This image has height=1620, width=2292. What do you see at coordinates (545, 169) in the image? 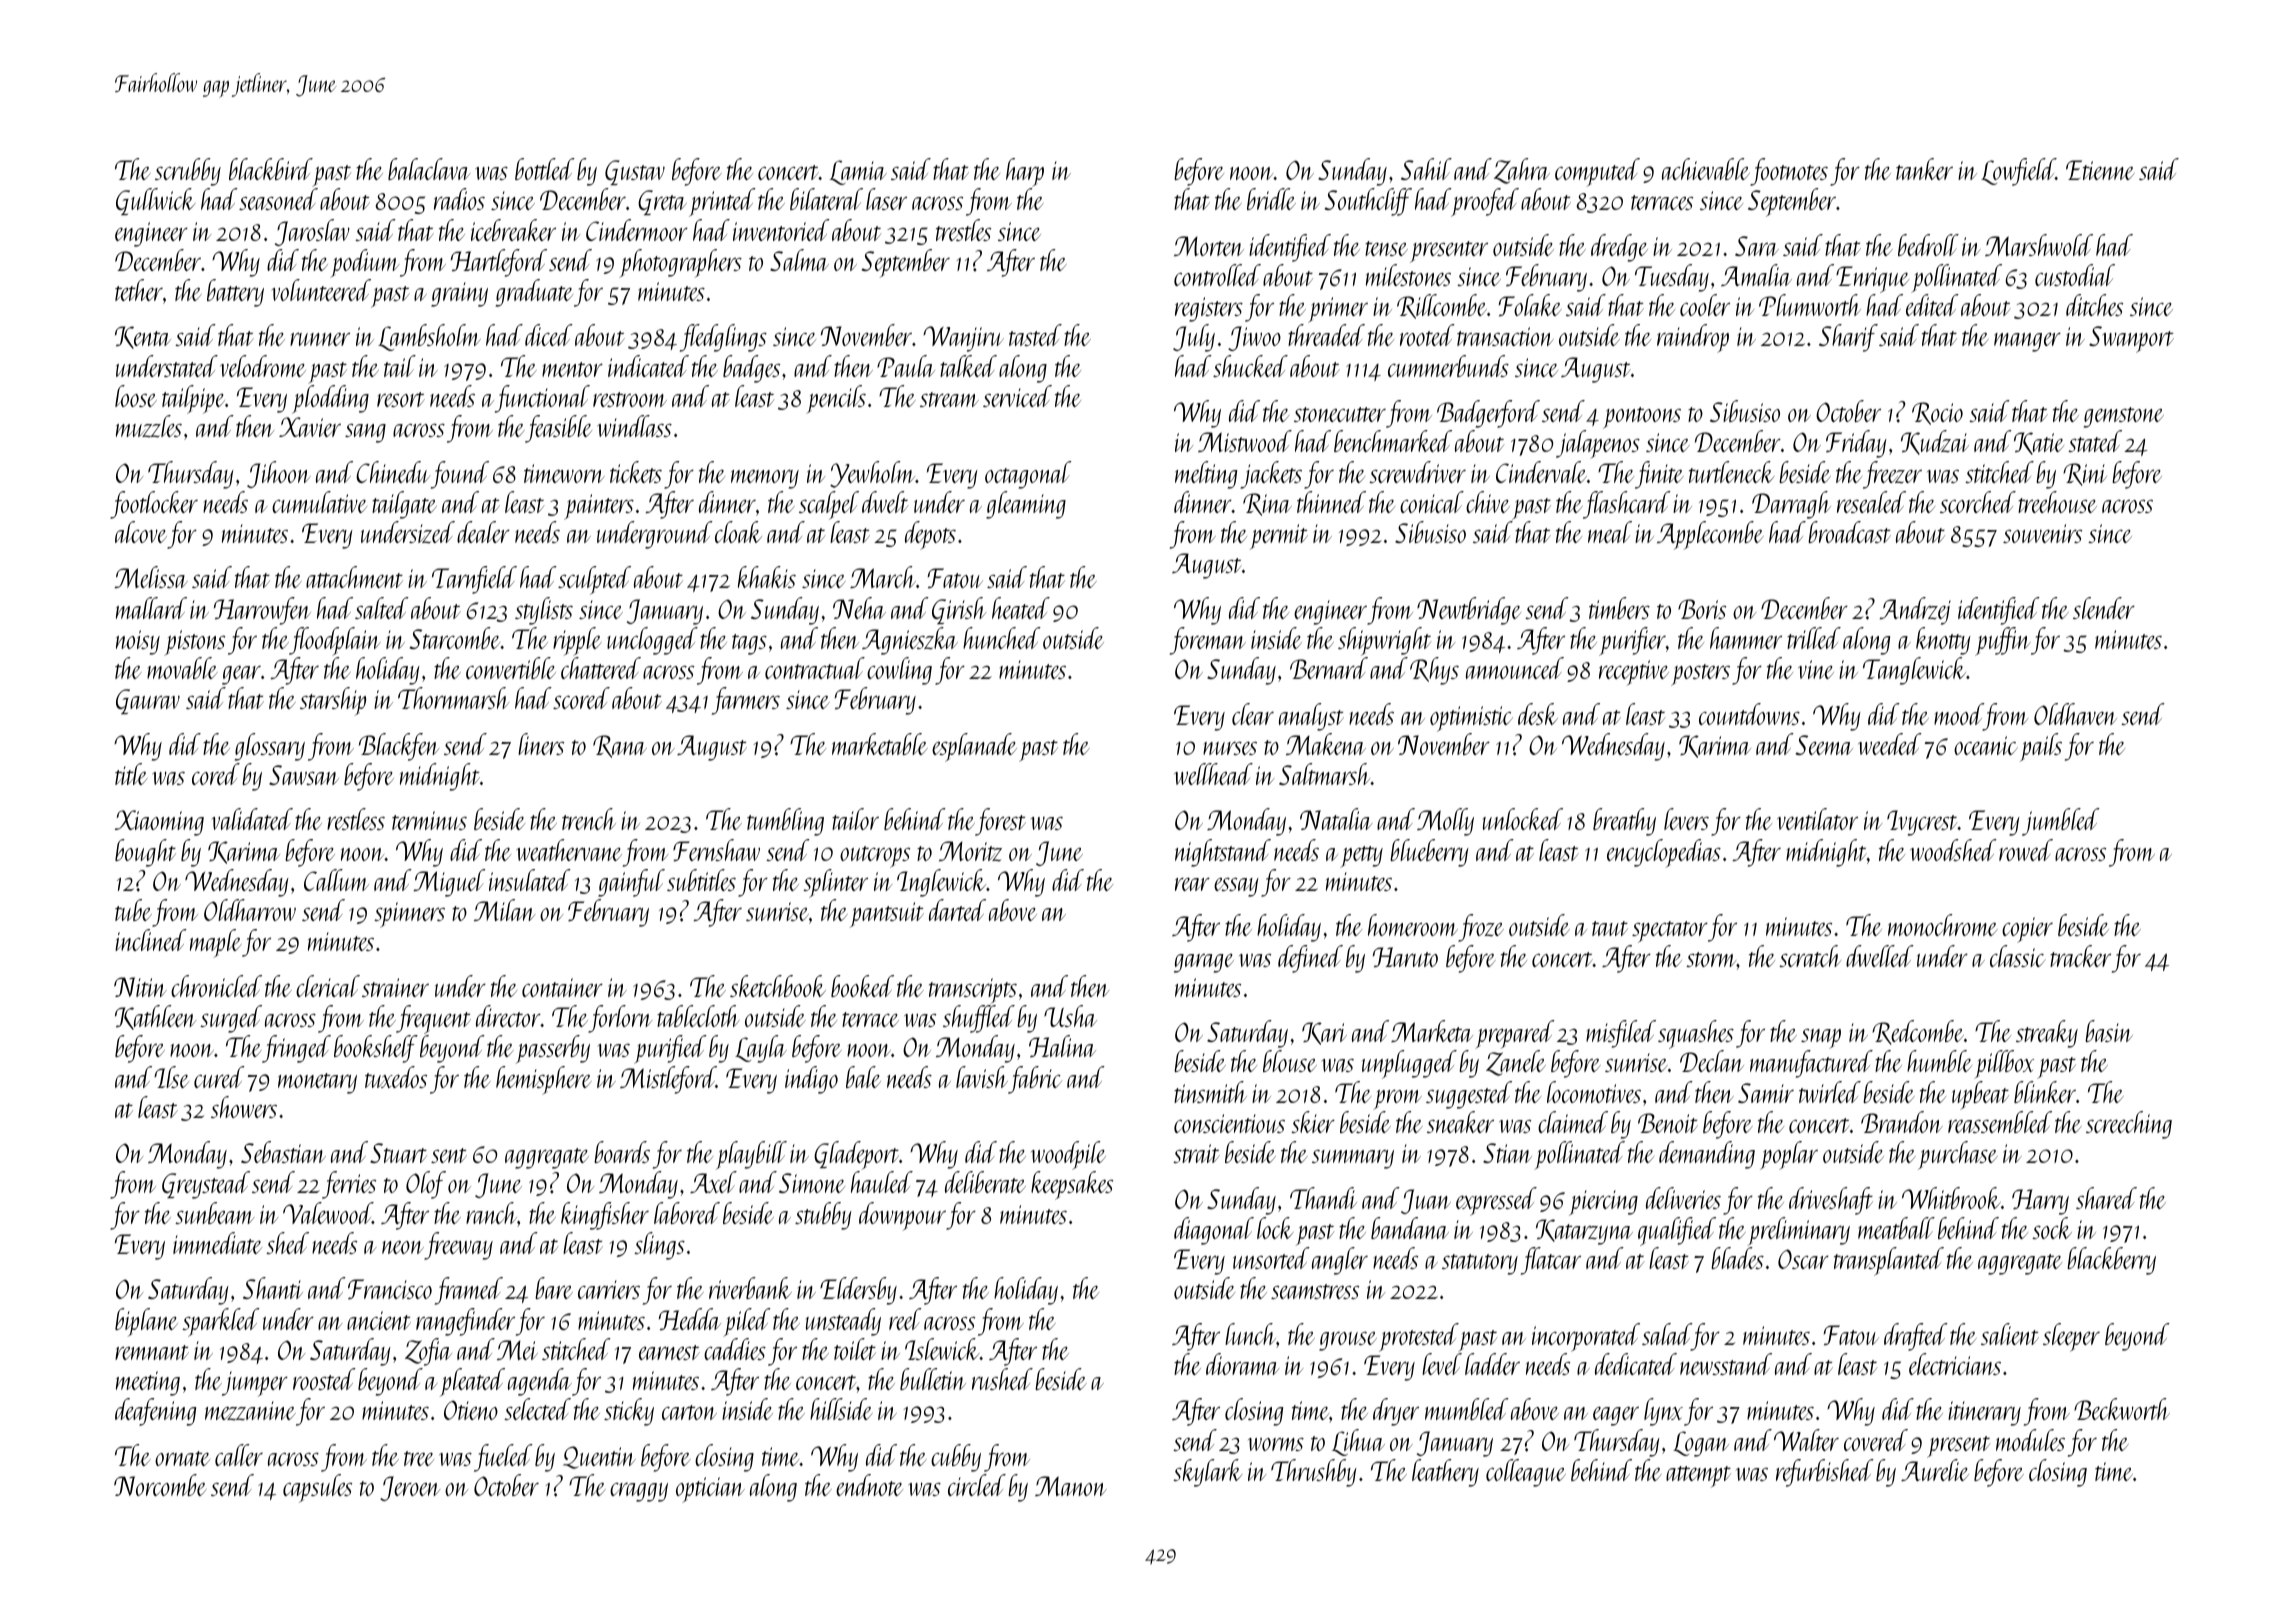
I see `bottled` at bounding box center [545, 169].
